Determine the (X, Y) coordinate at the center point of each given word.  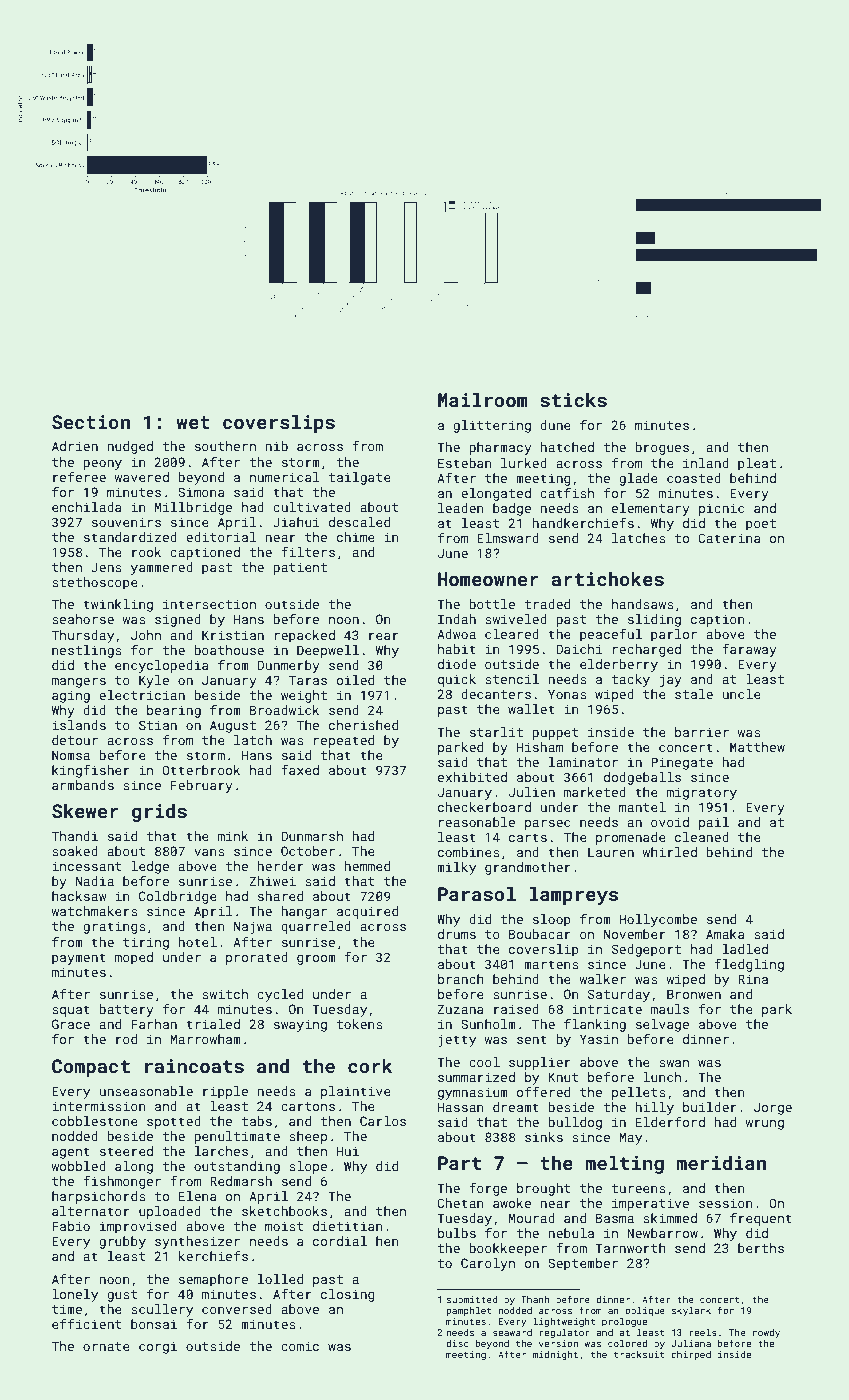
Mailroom (483, 399)
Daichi (579, 649)
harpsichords (99, 1197)
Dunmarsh (312, 836)
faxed (300, 770)
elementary (651, 509)
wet (193, 422)
